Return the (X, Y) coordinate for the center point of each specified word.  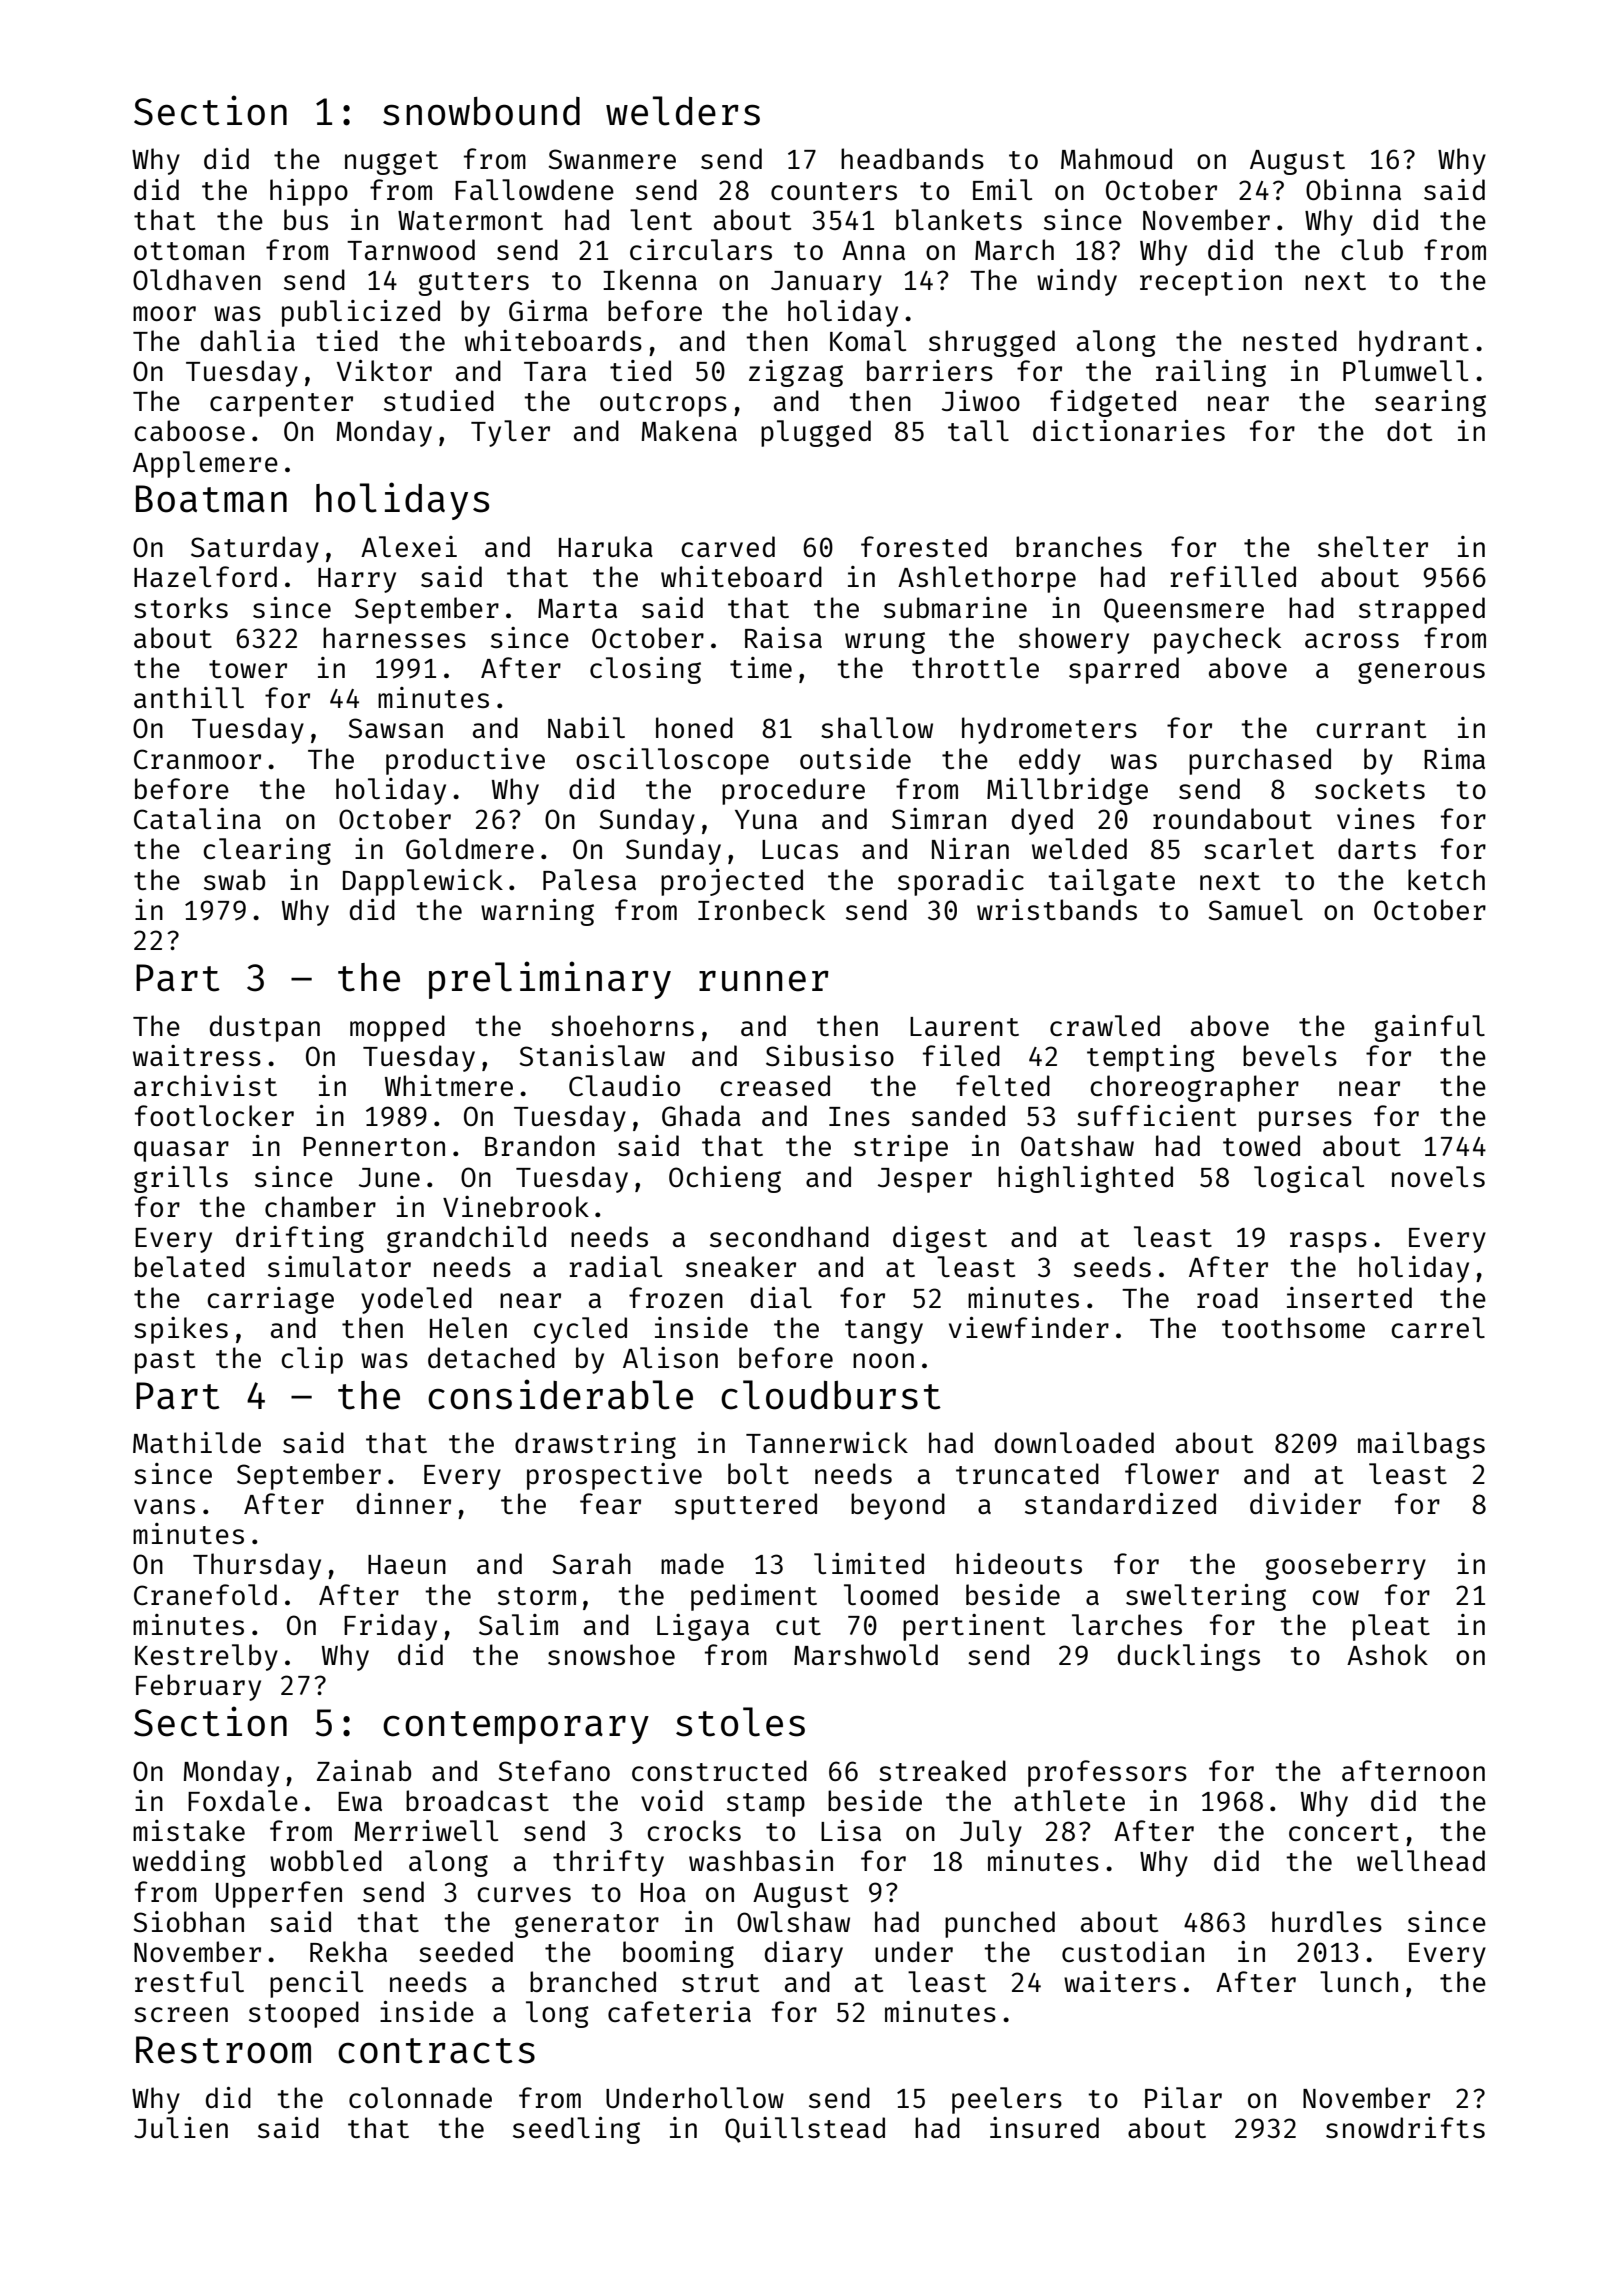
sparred (1124, 670)
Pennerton (374, 1146)
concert (1344, 1832)
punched (1000, 1924)
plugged (816, 433)
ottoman (189, 251)
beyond (898, 1506)
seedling (576, 2130)
